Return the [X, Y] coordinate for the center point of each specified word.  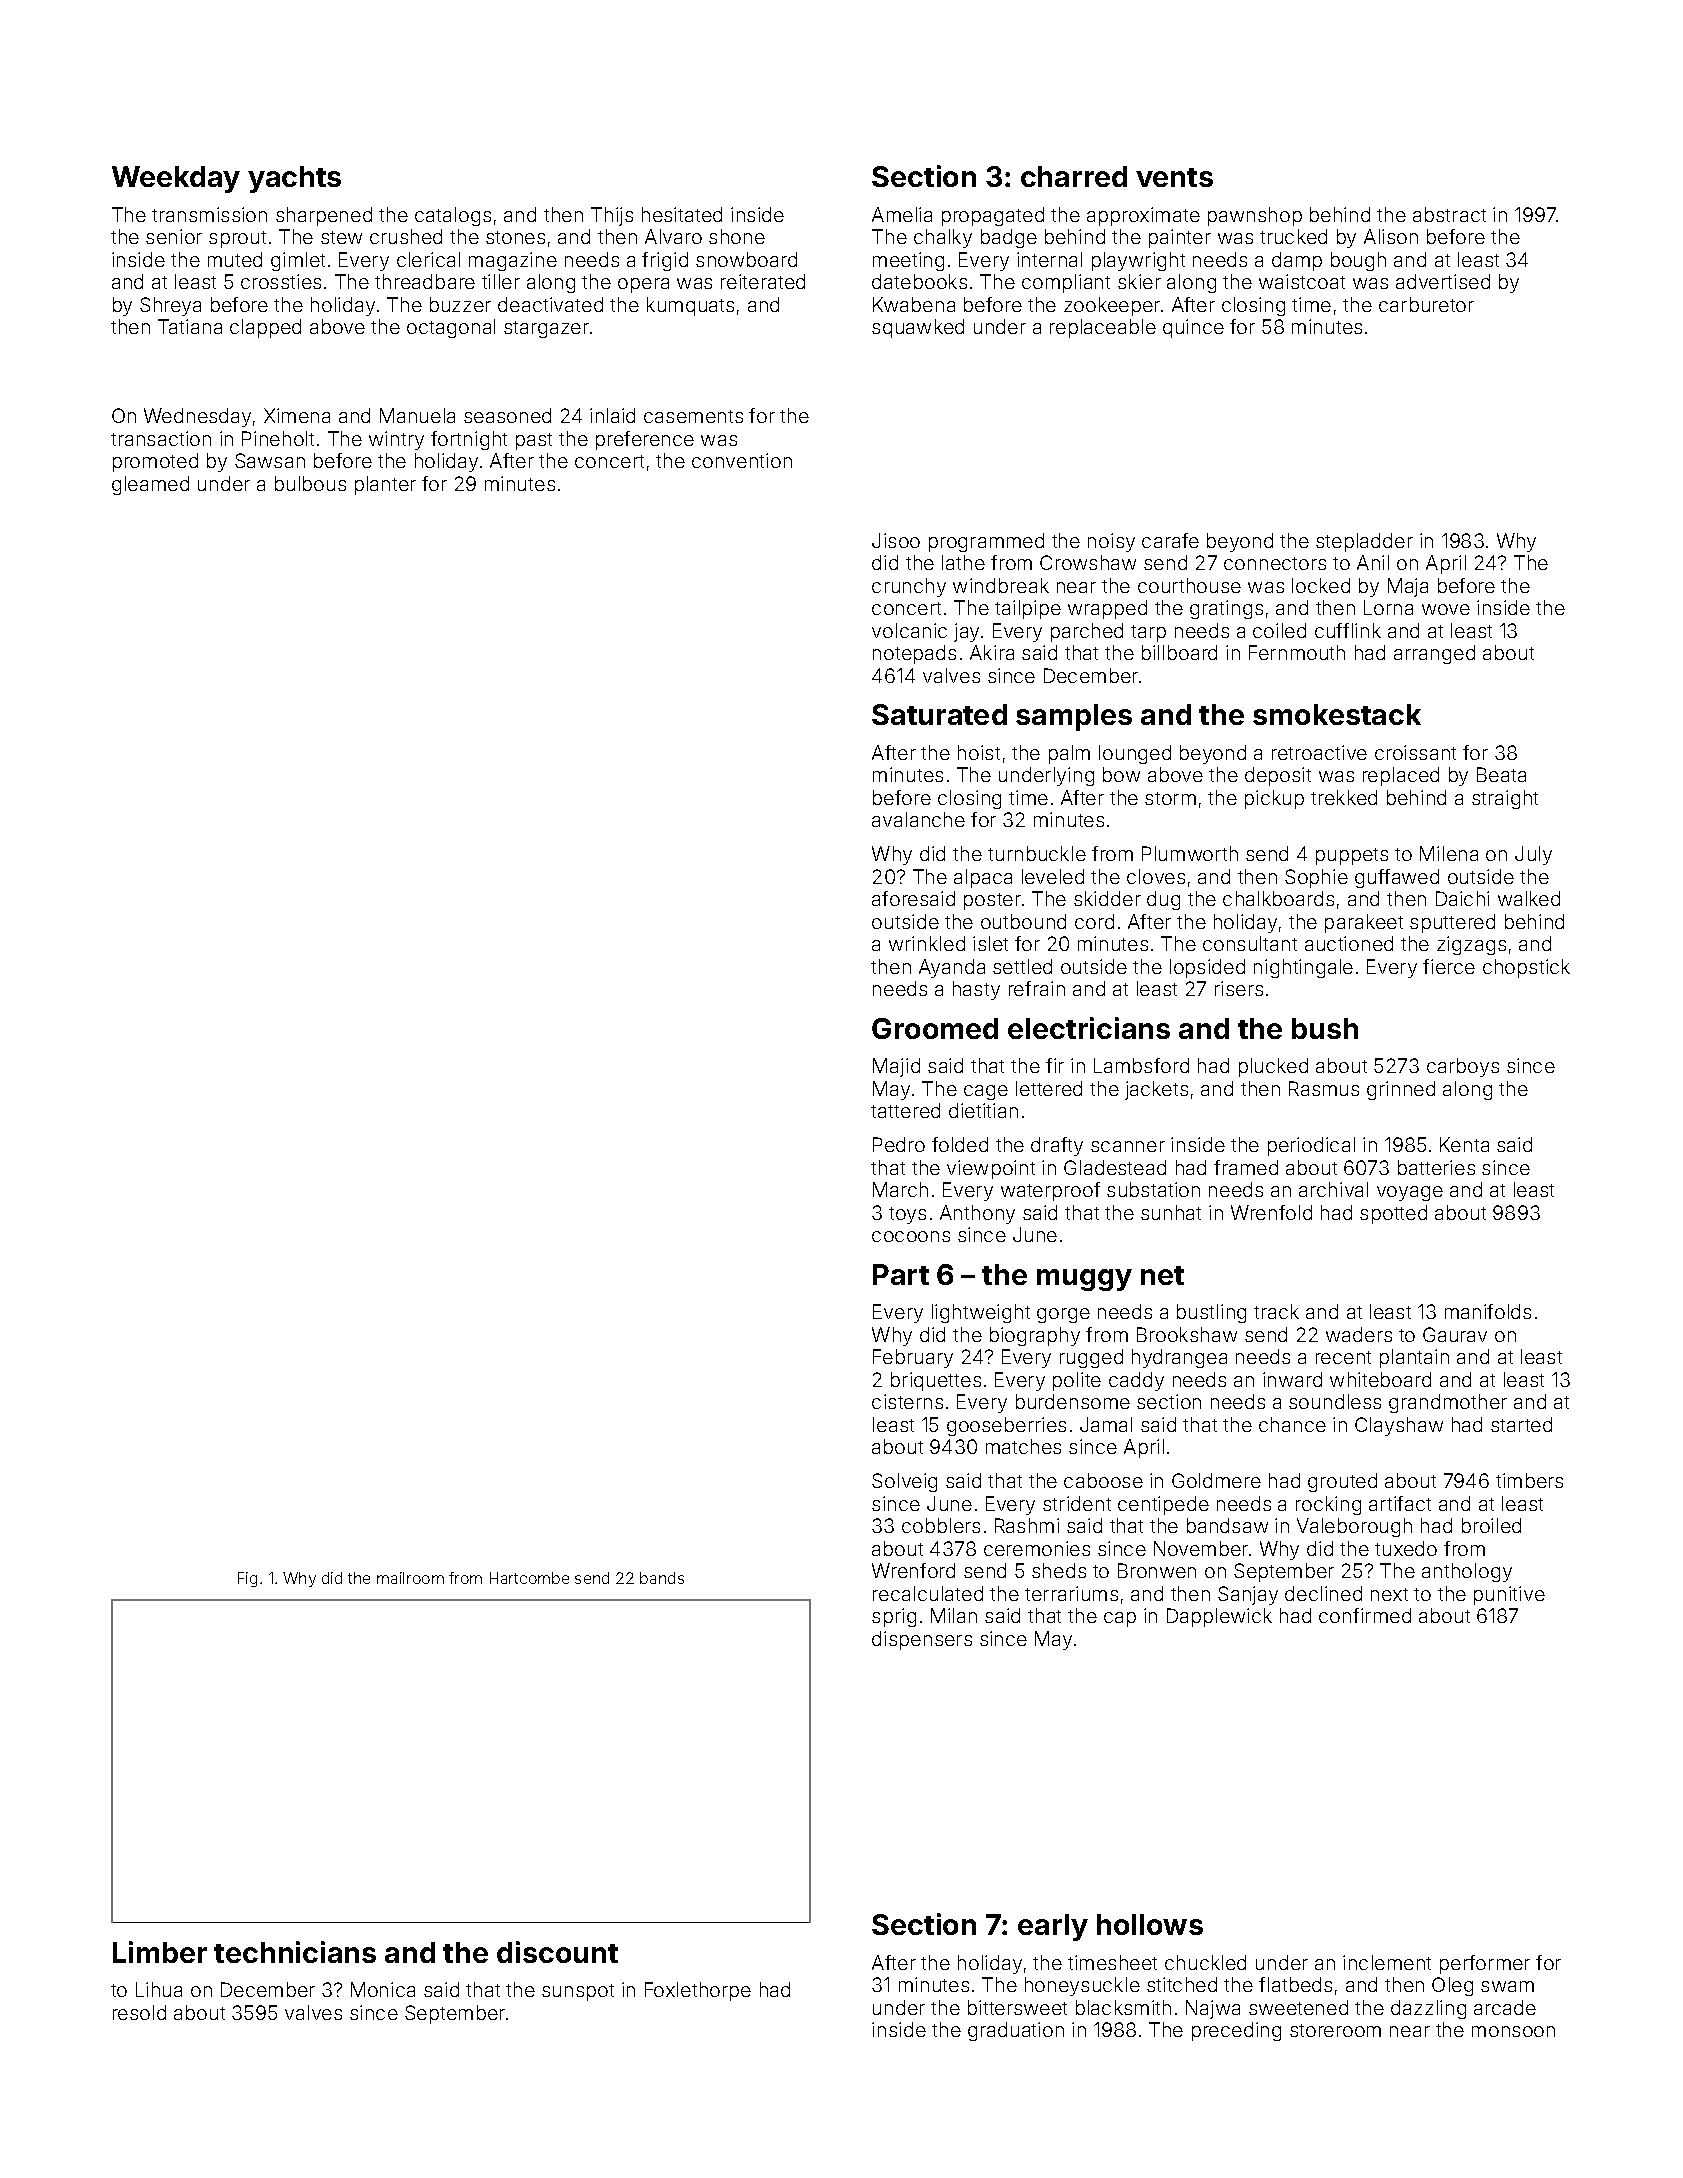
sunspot [578, 1992]
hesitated [682, 214]
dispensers [922, 1640]
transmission [209, 214]
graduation [1016, 2031]
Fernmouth [1297, 652]
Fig [247, 1579]
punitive [1509, 1595]
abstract [1449, 214]
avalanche [918, 819]
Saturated [939, 714]
